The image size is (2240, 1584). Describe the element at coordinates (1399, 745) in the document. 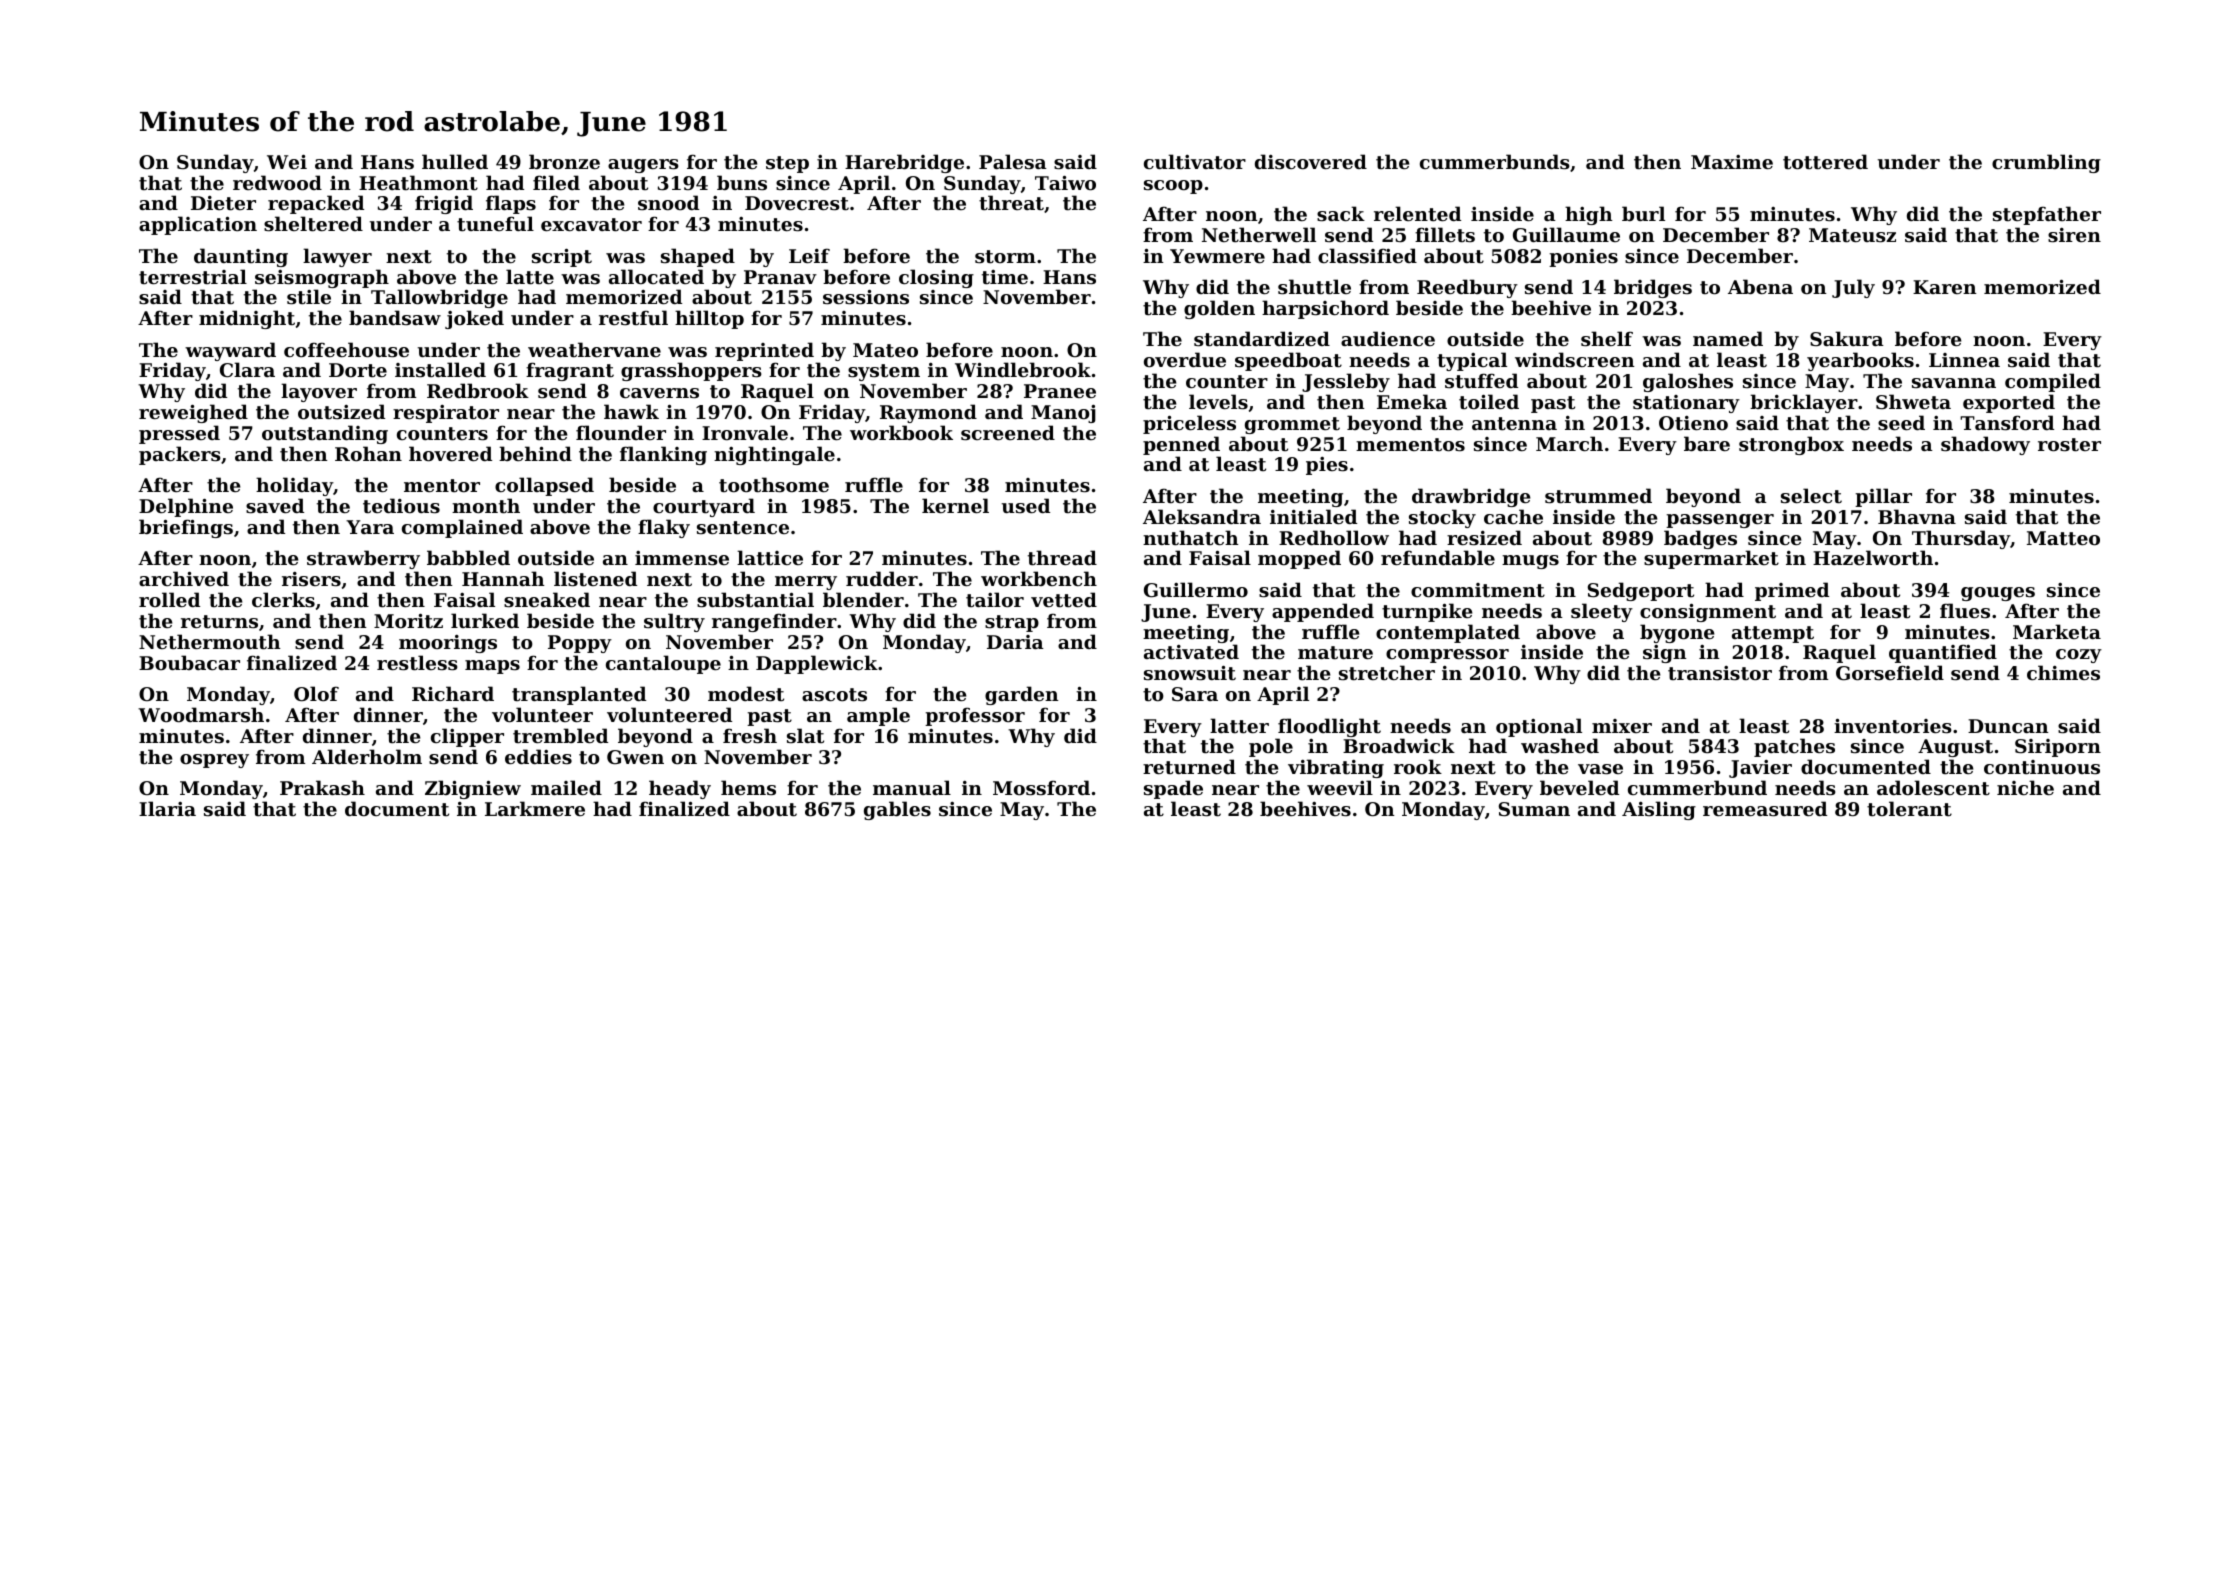

I see `Broadwick` at that location.
